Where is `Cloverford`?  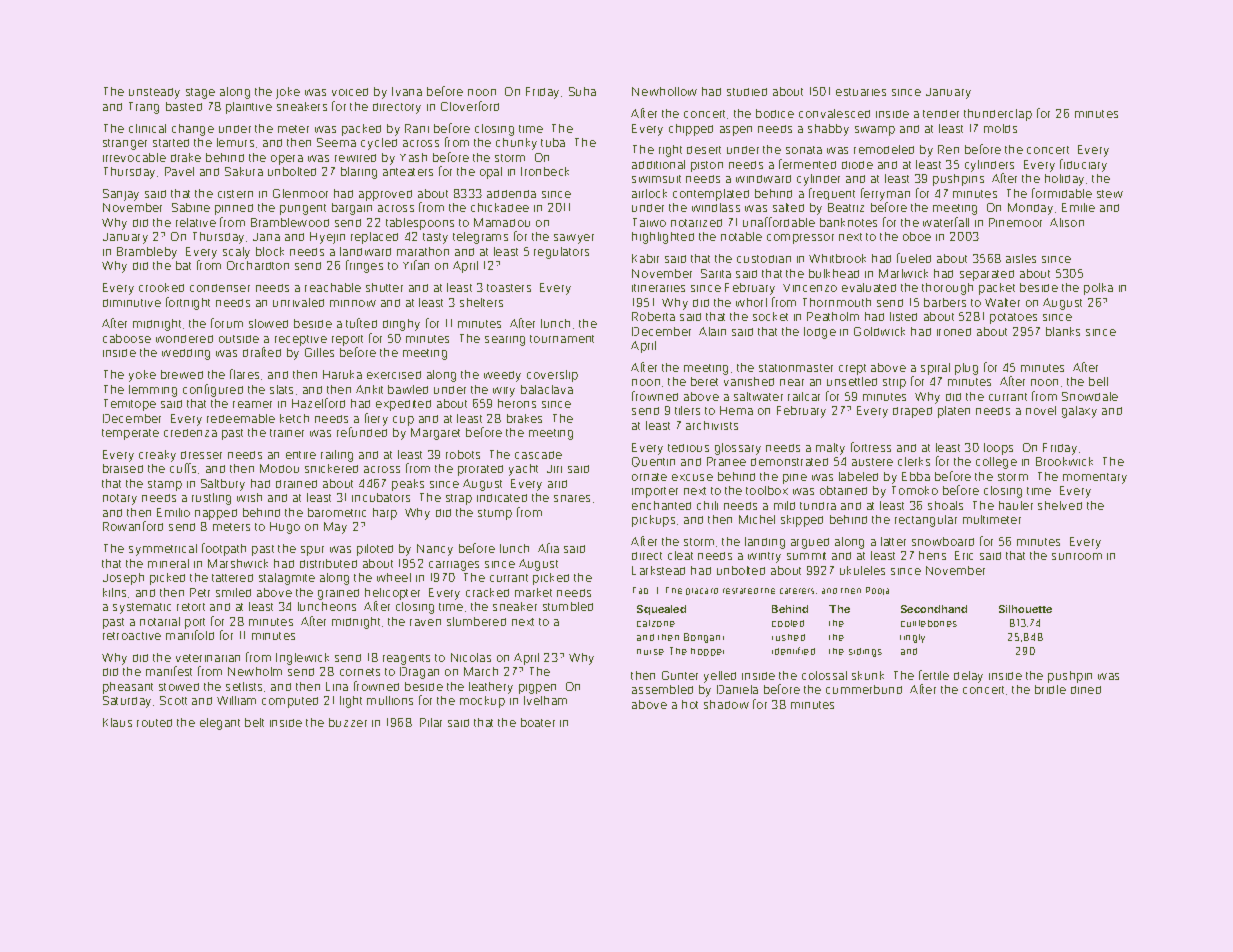
Cloverford is located at coordinates (470, 106).
